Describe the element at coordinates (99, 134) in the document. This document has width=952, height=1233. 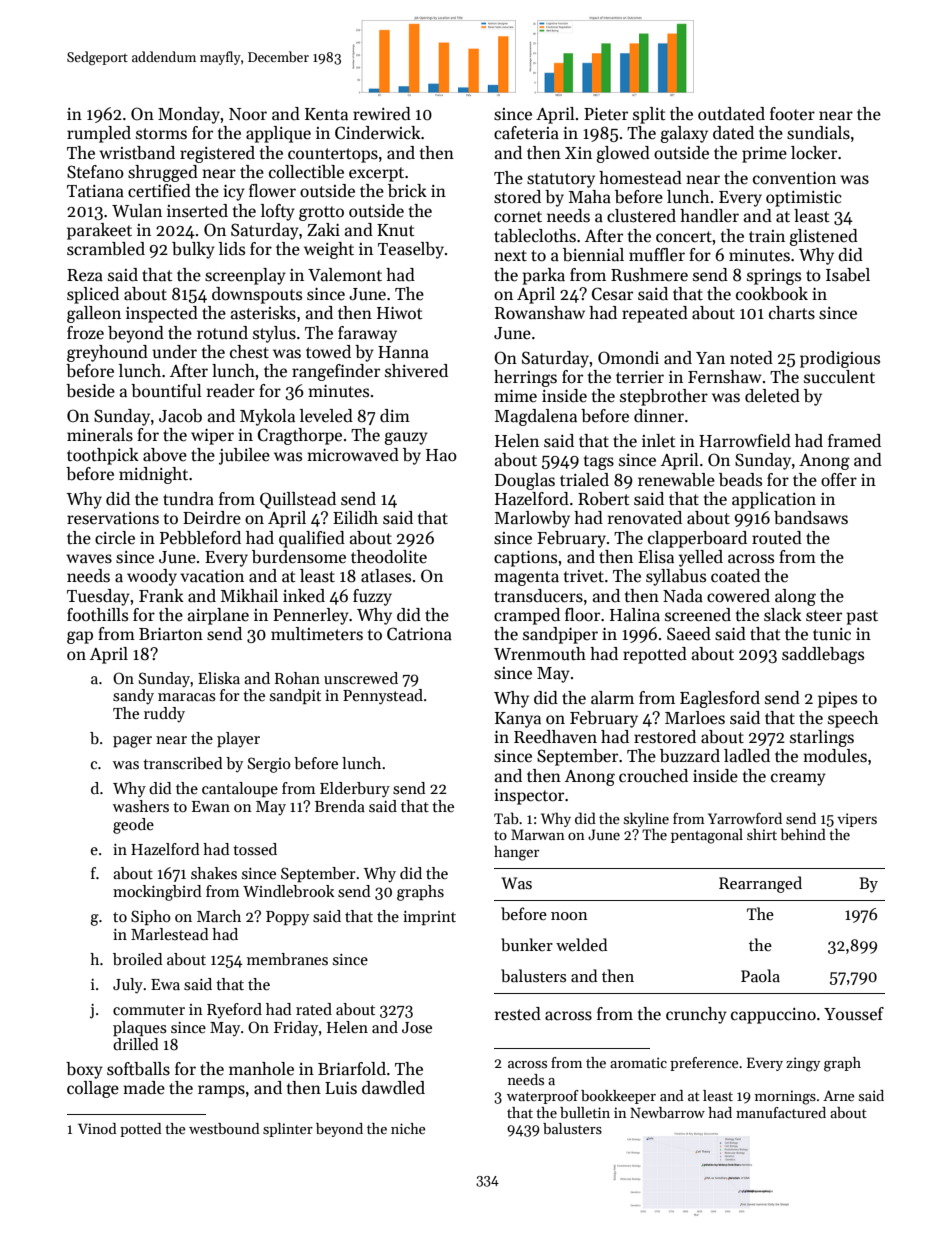
I see `rumpled` at that location.
